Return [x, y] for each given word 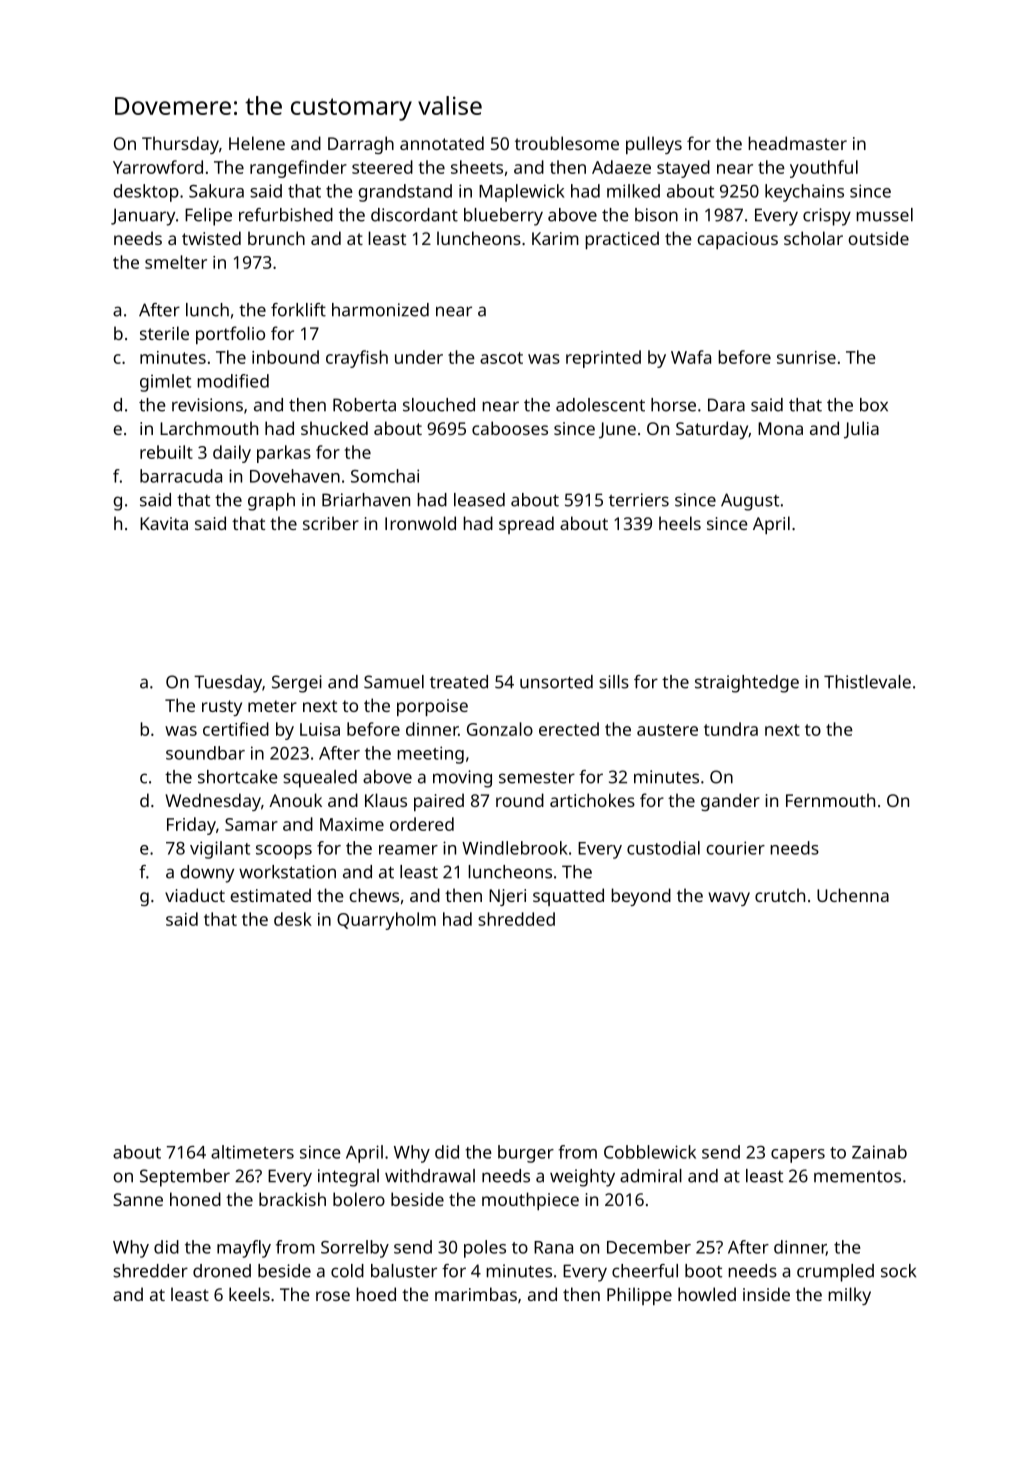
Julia [861, 430]
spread [526, 525]
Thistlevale [867, 682]
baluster [404, 1271]
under [419, 357]
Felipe [208, 217]
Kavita [164, 523]
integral [348, 1178]
